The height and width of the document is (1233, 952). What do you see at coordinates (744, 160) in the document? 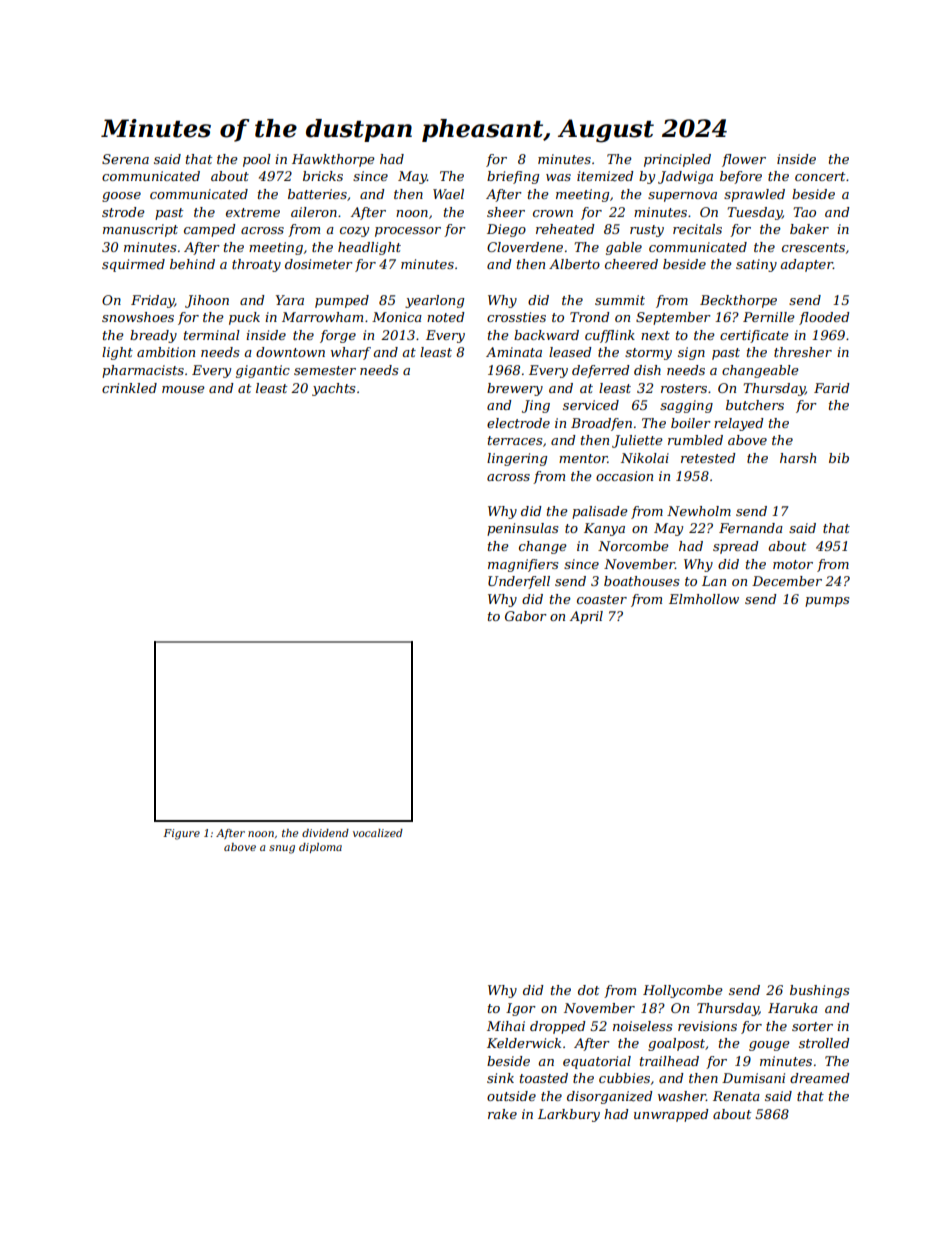
I see `flower` at bounding box center [744, 160].
